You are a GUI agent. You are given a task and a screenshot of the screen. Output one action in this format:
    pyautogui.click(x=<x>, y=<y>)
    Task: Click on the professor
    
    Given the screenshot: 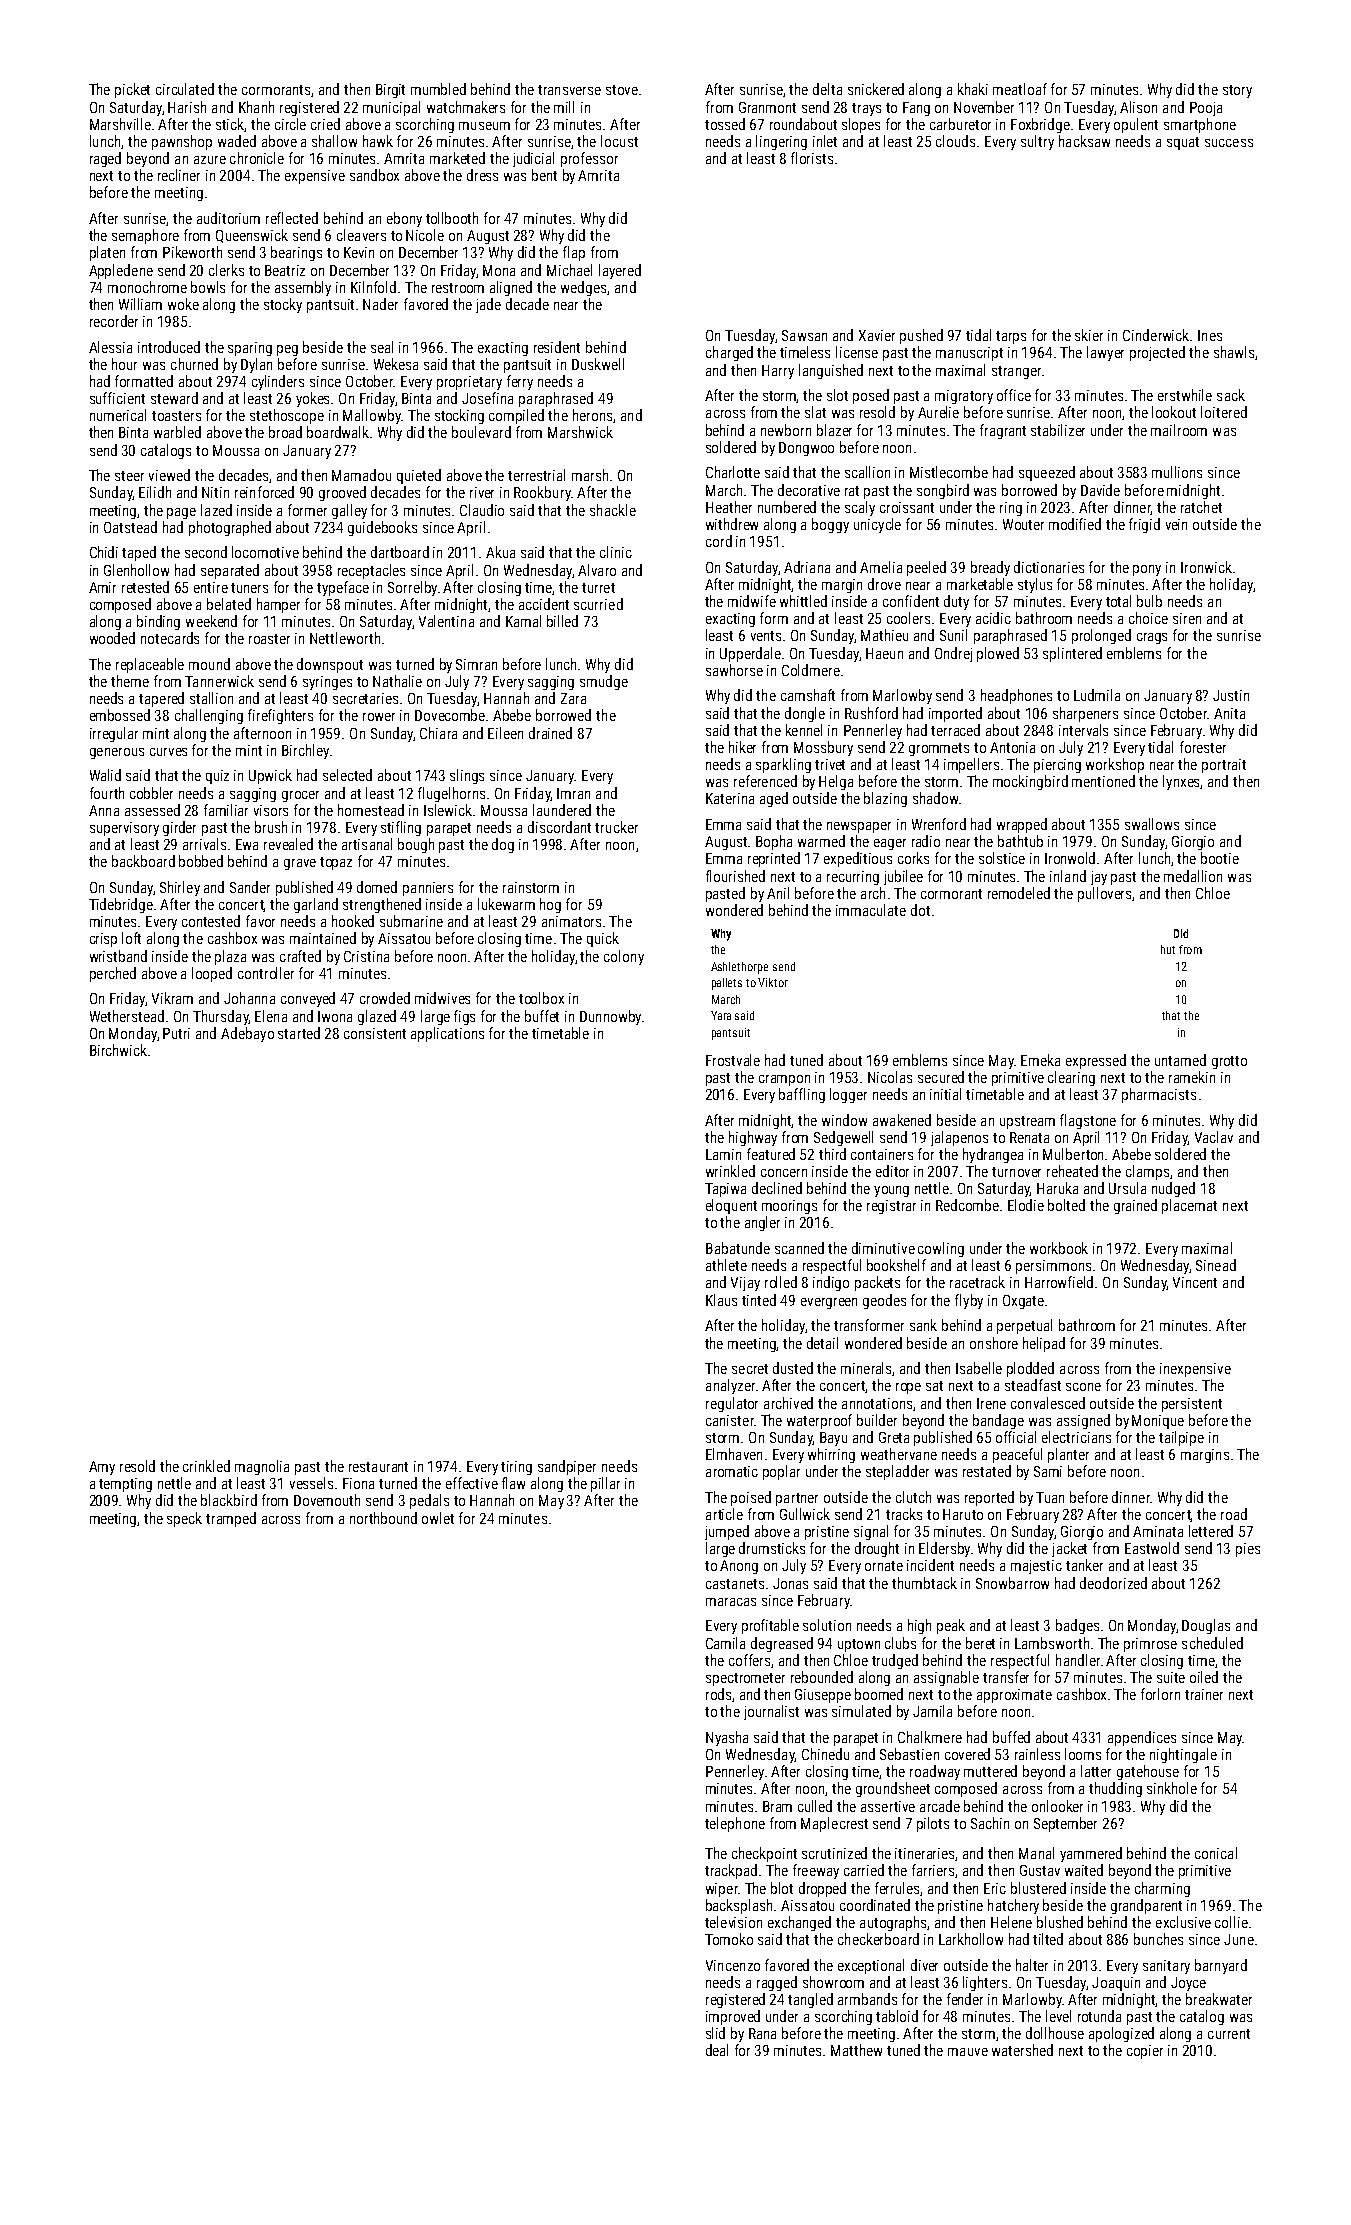 What is the action you would take?
    pyautogui.click(x=589, y=159)
